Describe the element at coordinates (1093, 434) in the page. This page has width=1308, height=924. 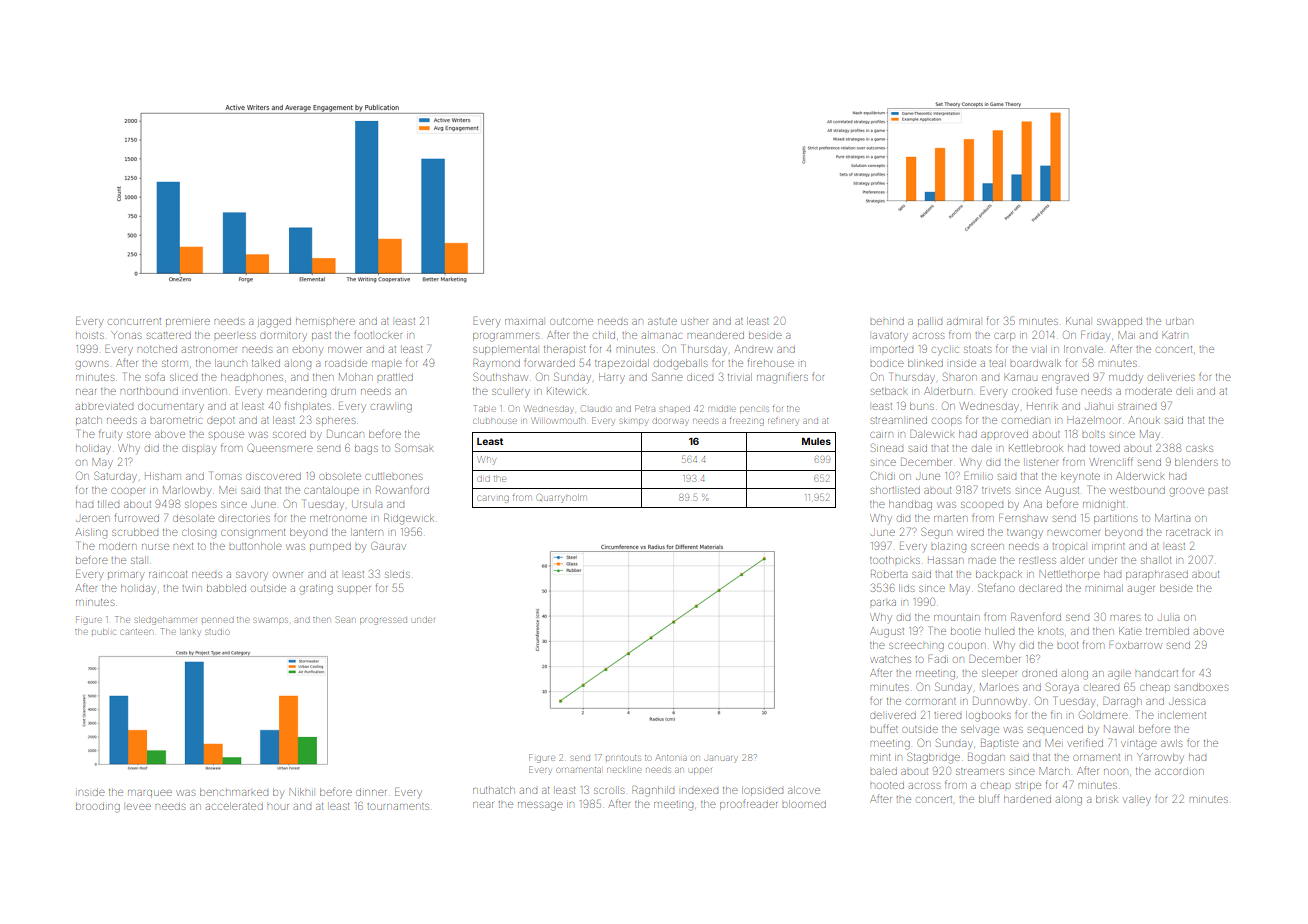
I see `bolts` at that location.
